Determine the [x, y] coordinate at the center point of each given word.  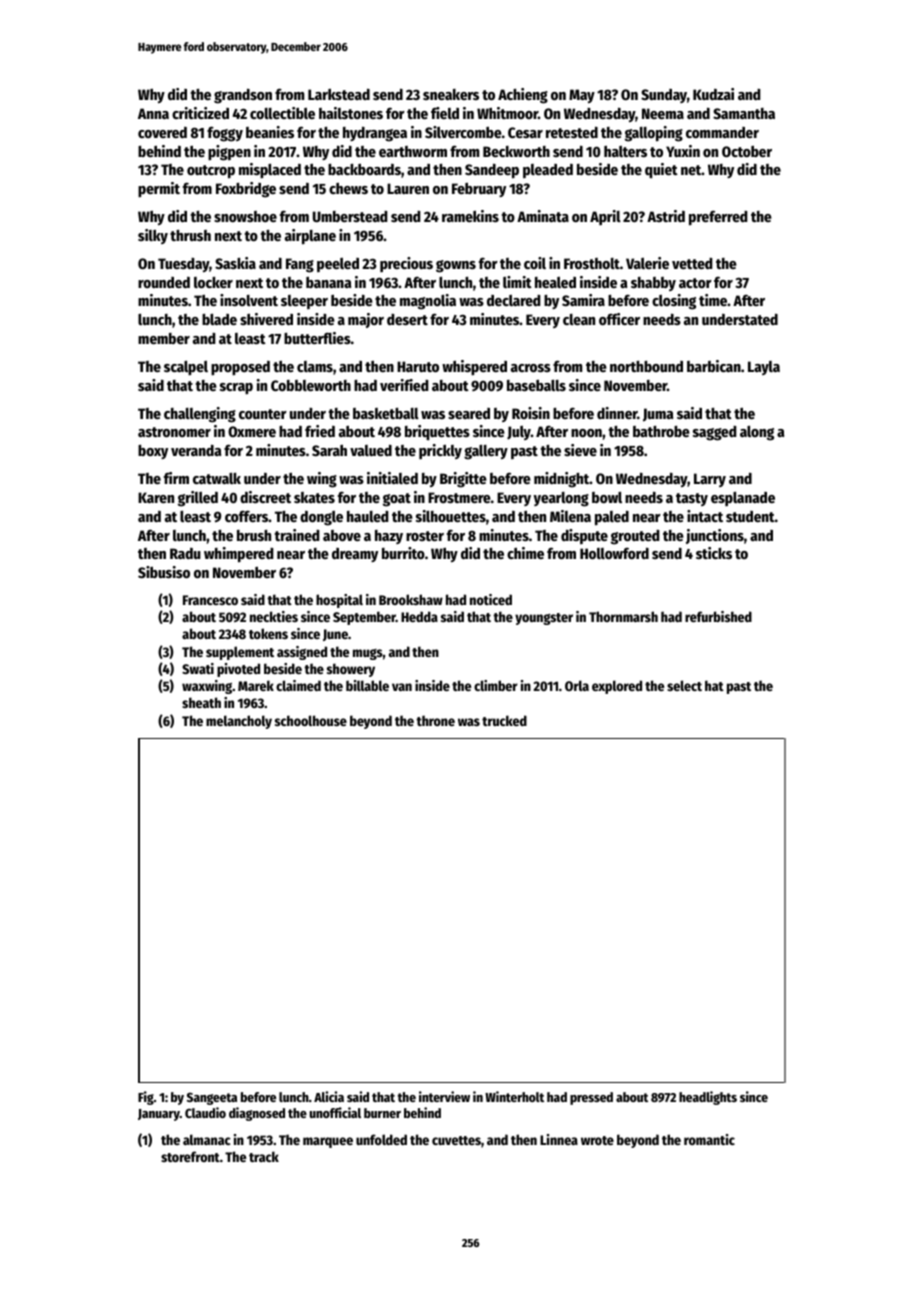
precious [406, 264]
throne [435, 720]
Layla [764, 368]
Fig [146, 1098]
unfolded [381, 1139]
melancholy [239, 722]
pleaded [548, 171]
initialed [392, 478]
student [750, 516]
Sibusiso [164, 572]
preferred [718, 218]
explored [617, 687]
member [164, 338]
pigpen [229, 153]
